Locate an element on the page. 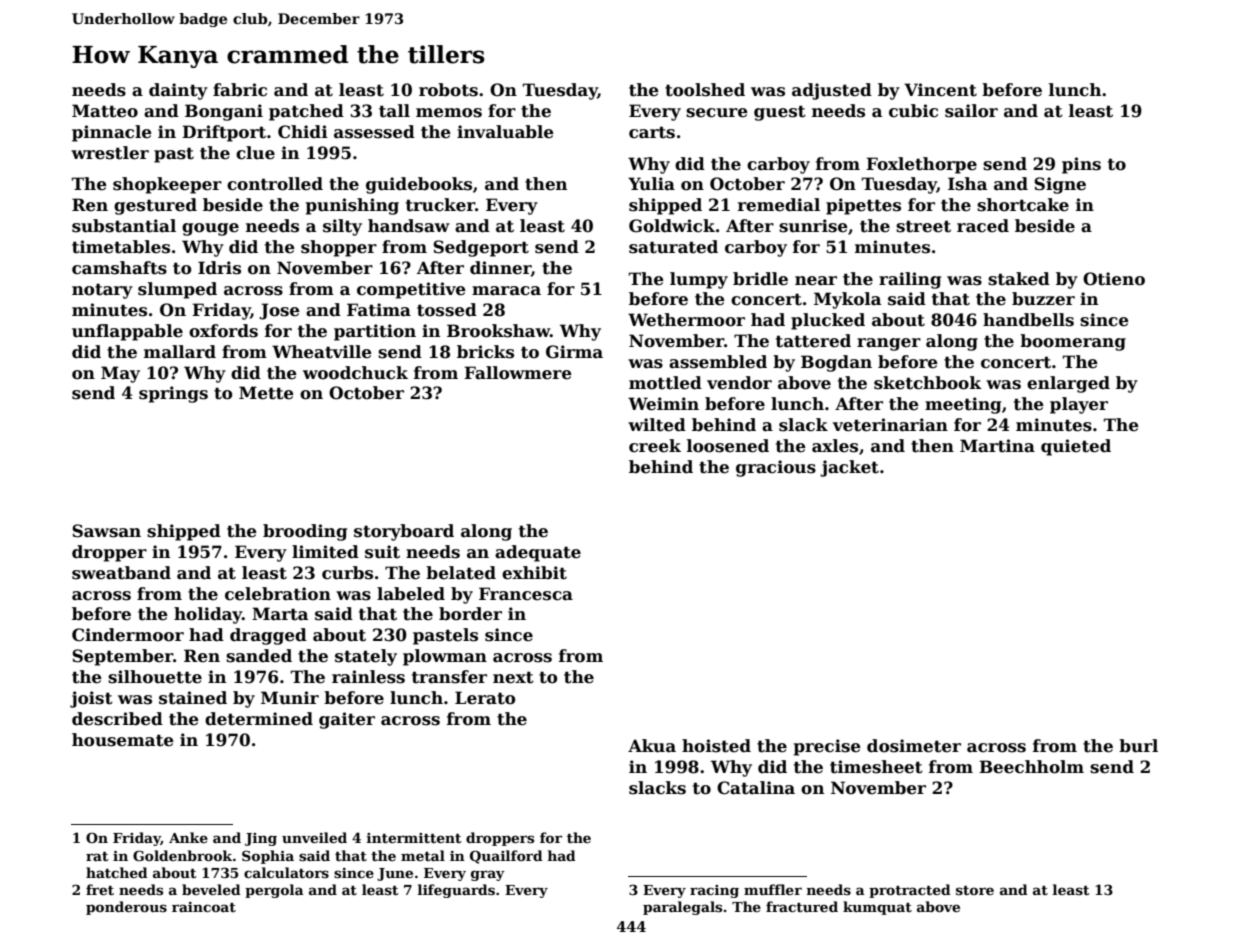 Image resolution: width=1233 pixels, height=952 pixels. Girma is located at coordinates (574, 352).
